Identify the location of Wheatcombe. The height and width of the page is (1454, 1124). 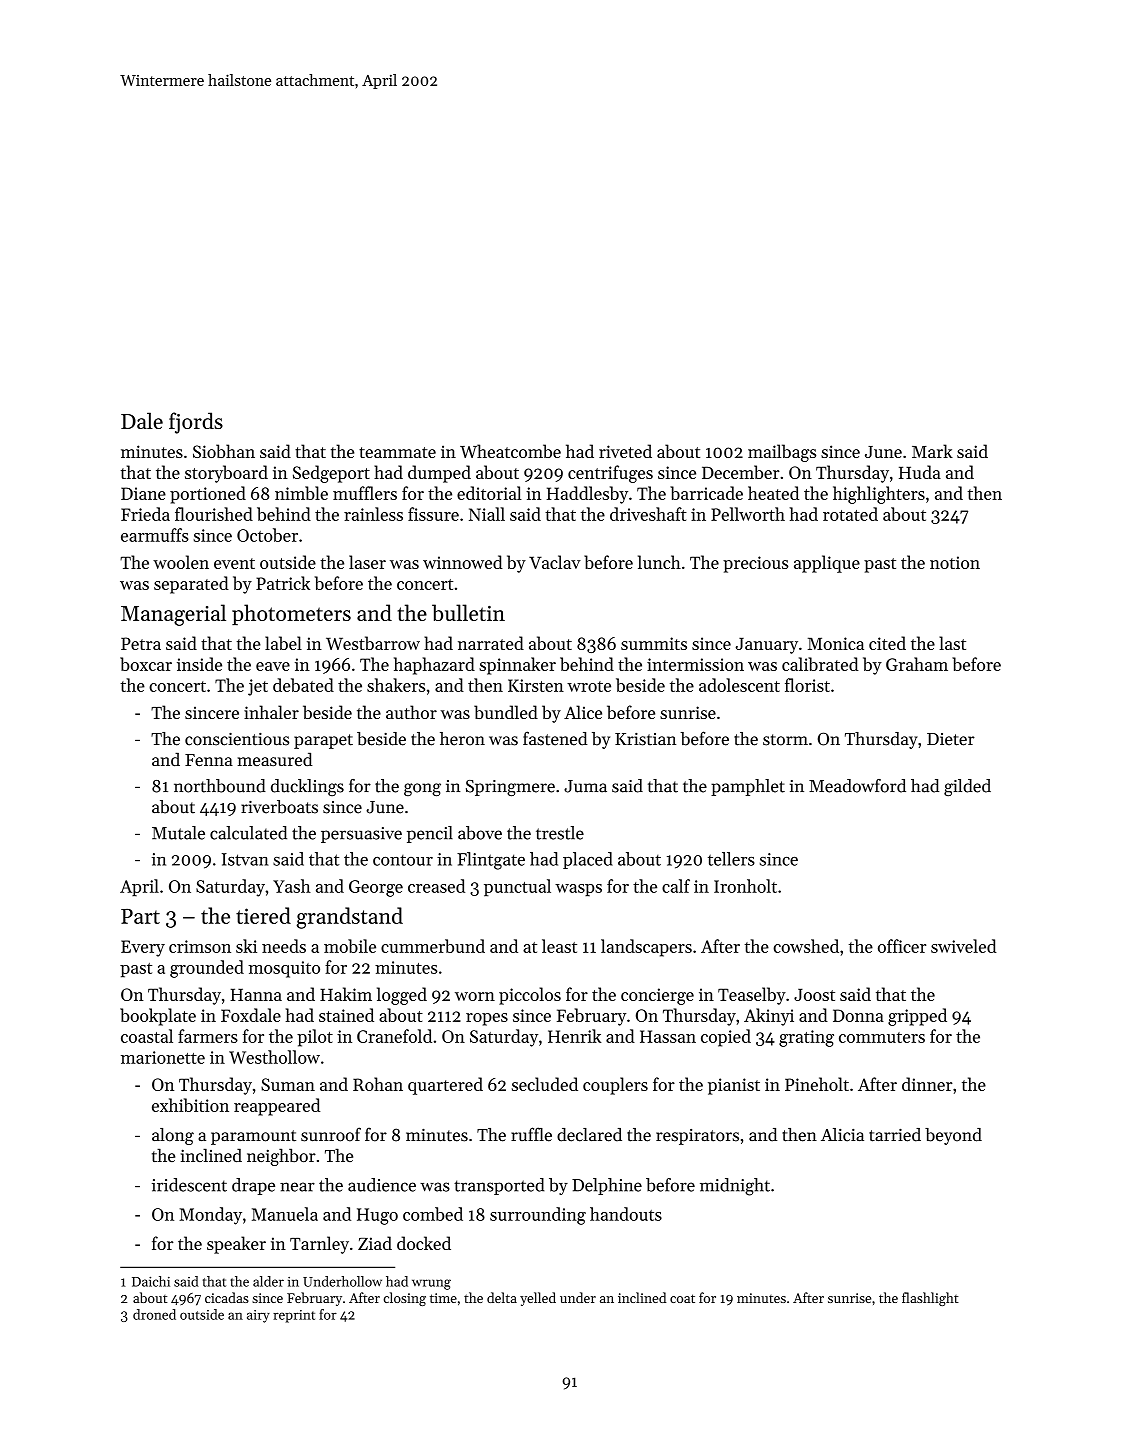
(510, 451).
